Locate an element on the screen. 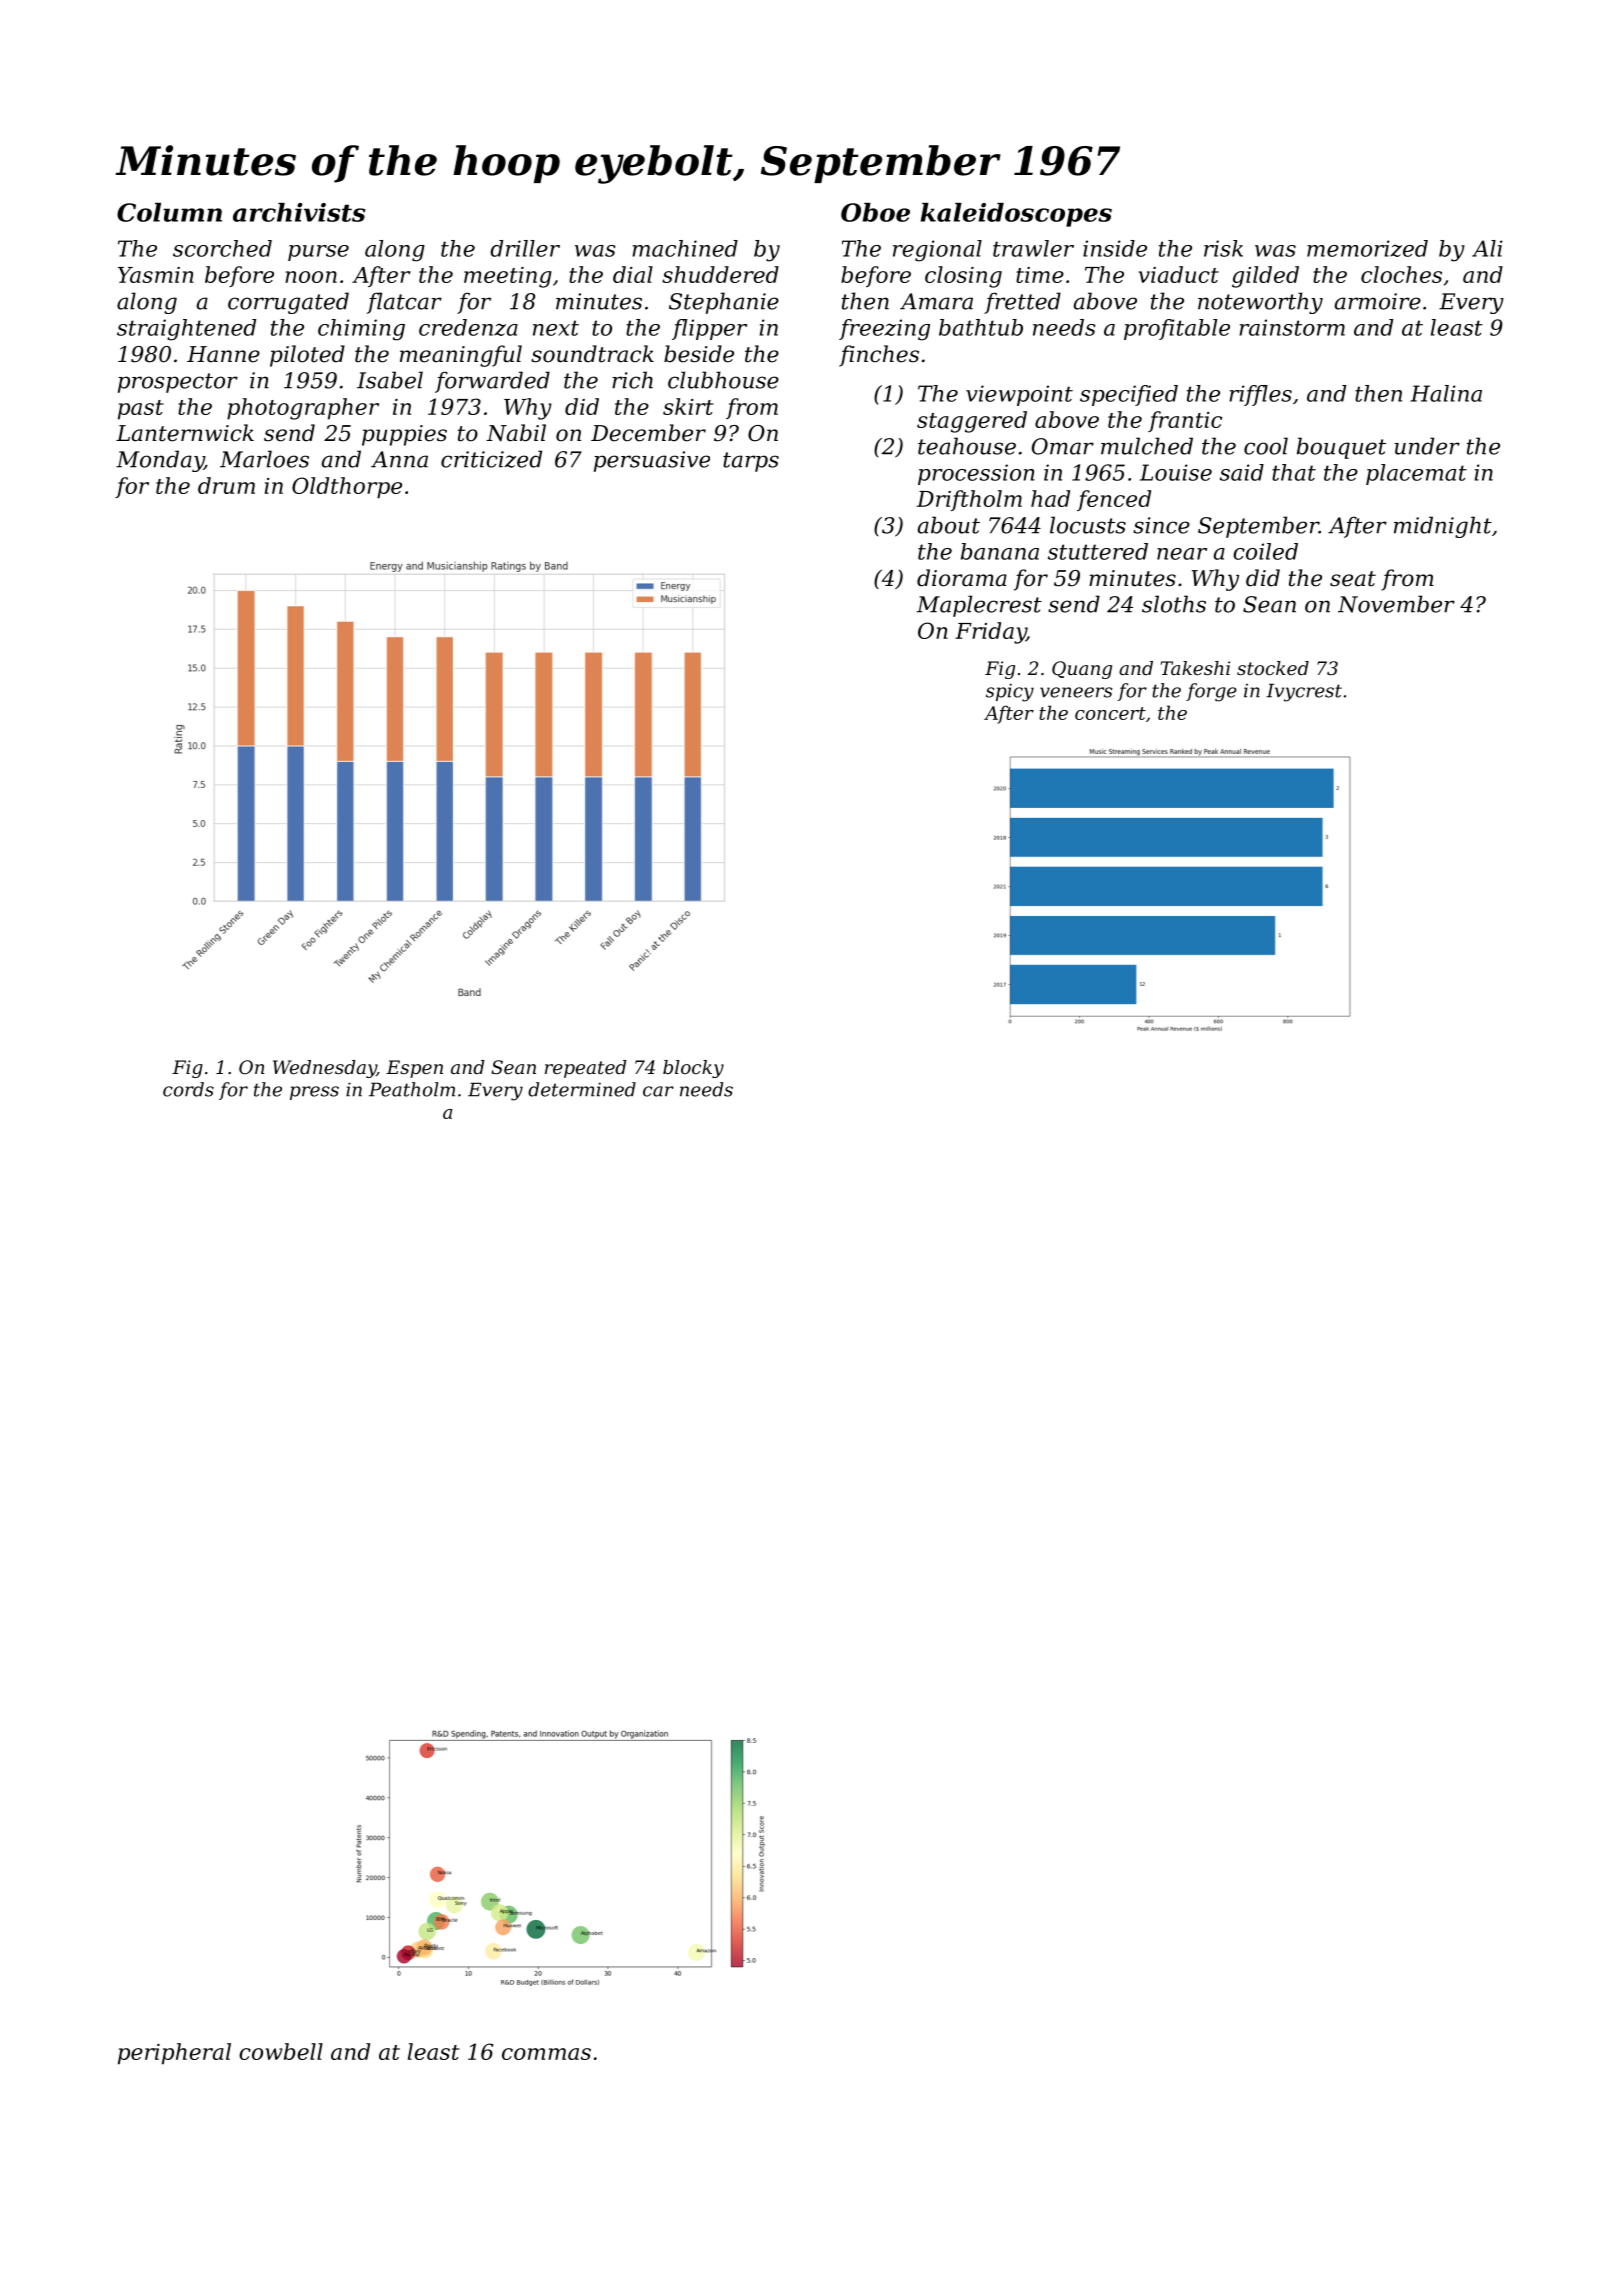 Image resolution: width=1620 pixels, height=2292 pixels. repeated is located at coordinates (585, 1069).
